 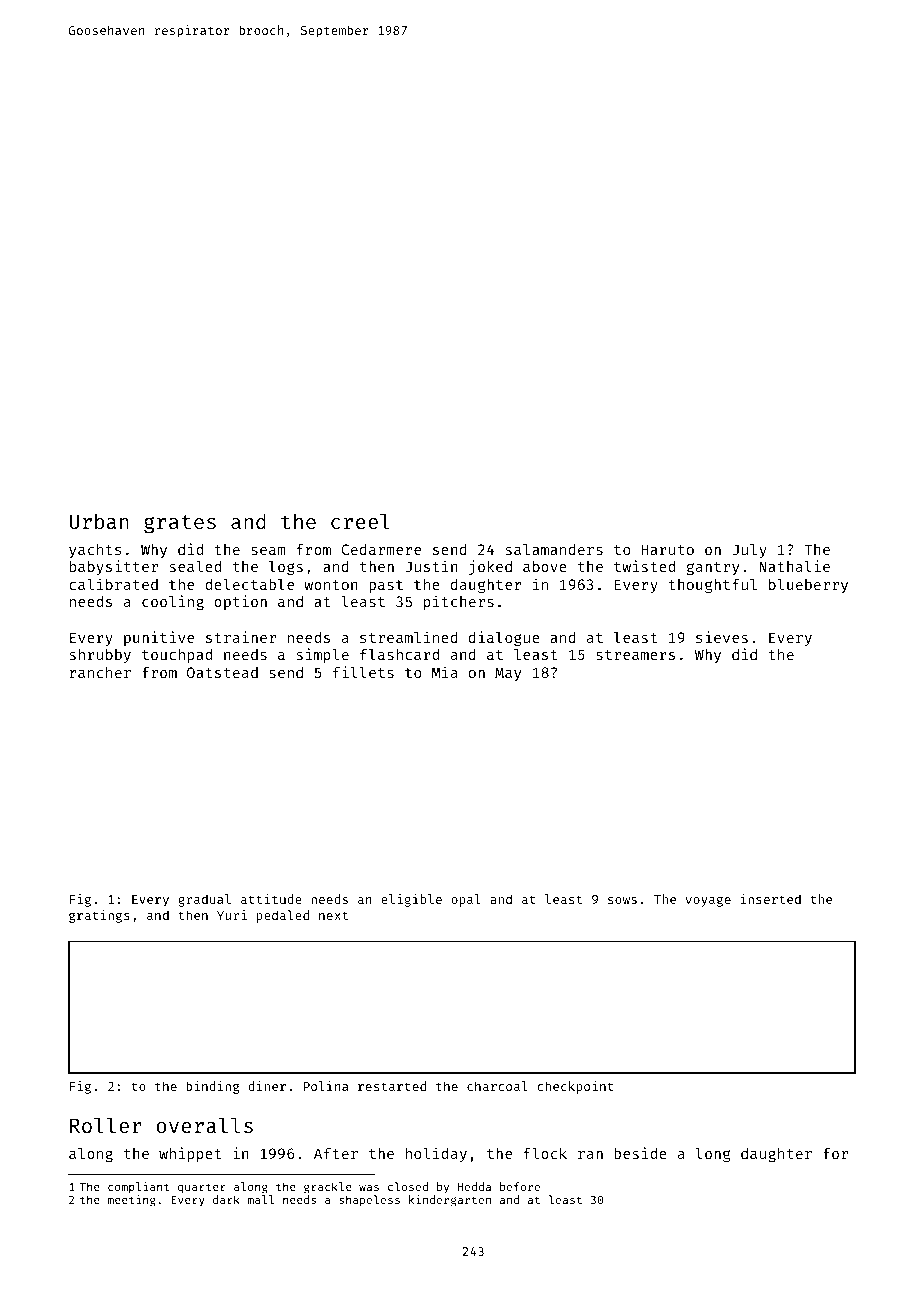 What do you see at coordinates (520, 1186) in the image?
I see `before` at bounding box center [520, 1186].
